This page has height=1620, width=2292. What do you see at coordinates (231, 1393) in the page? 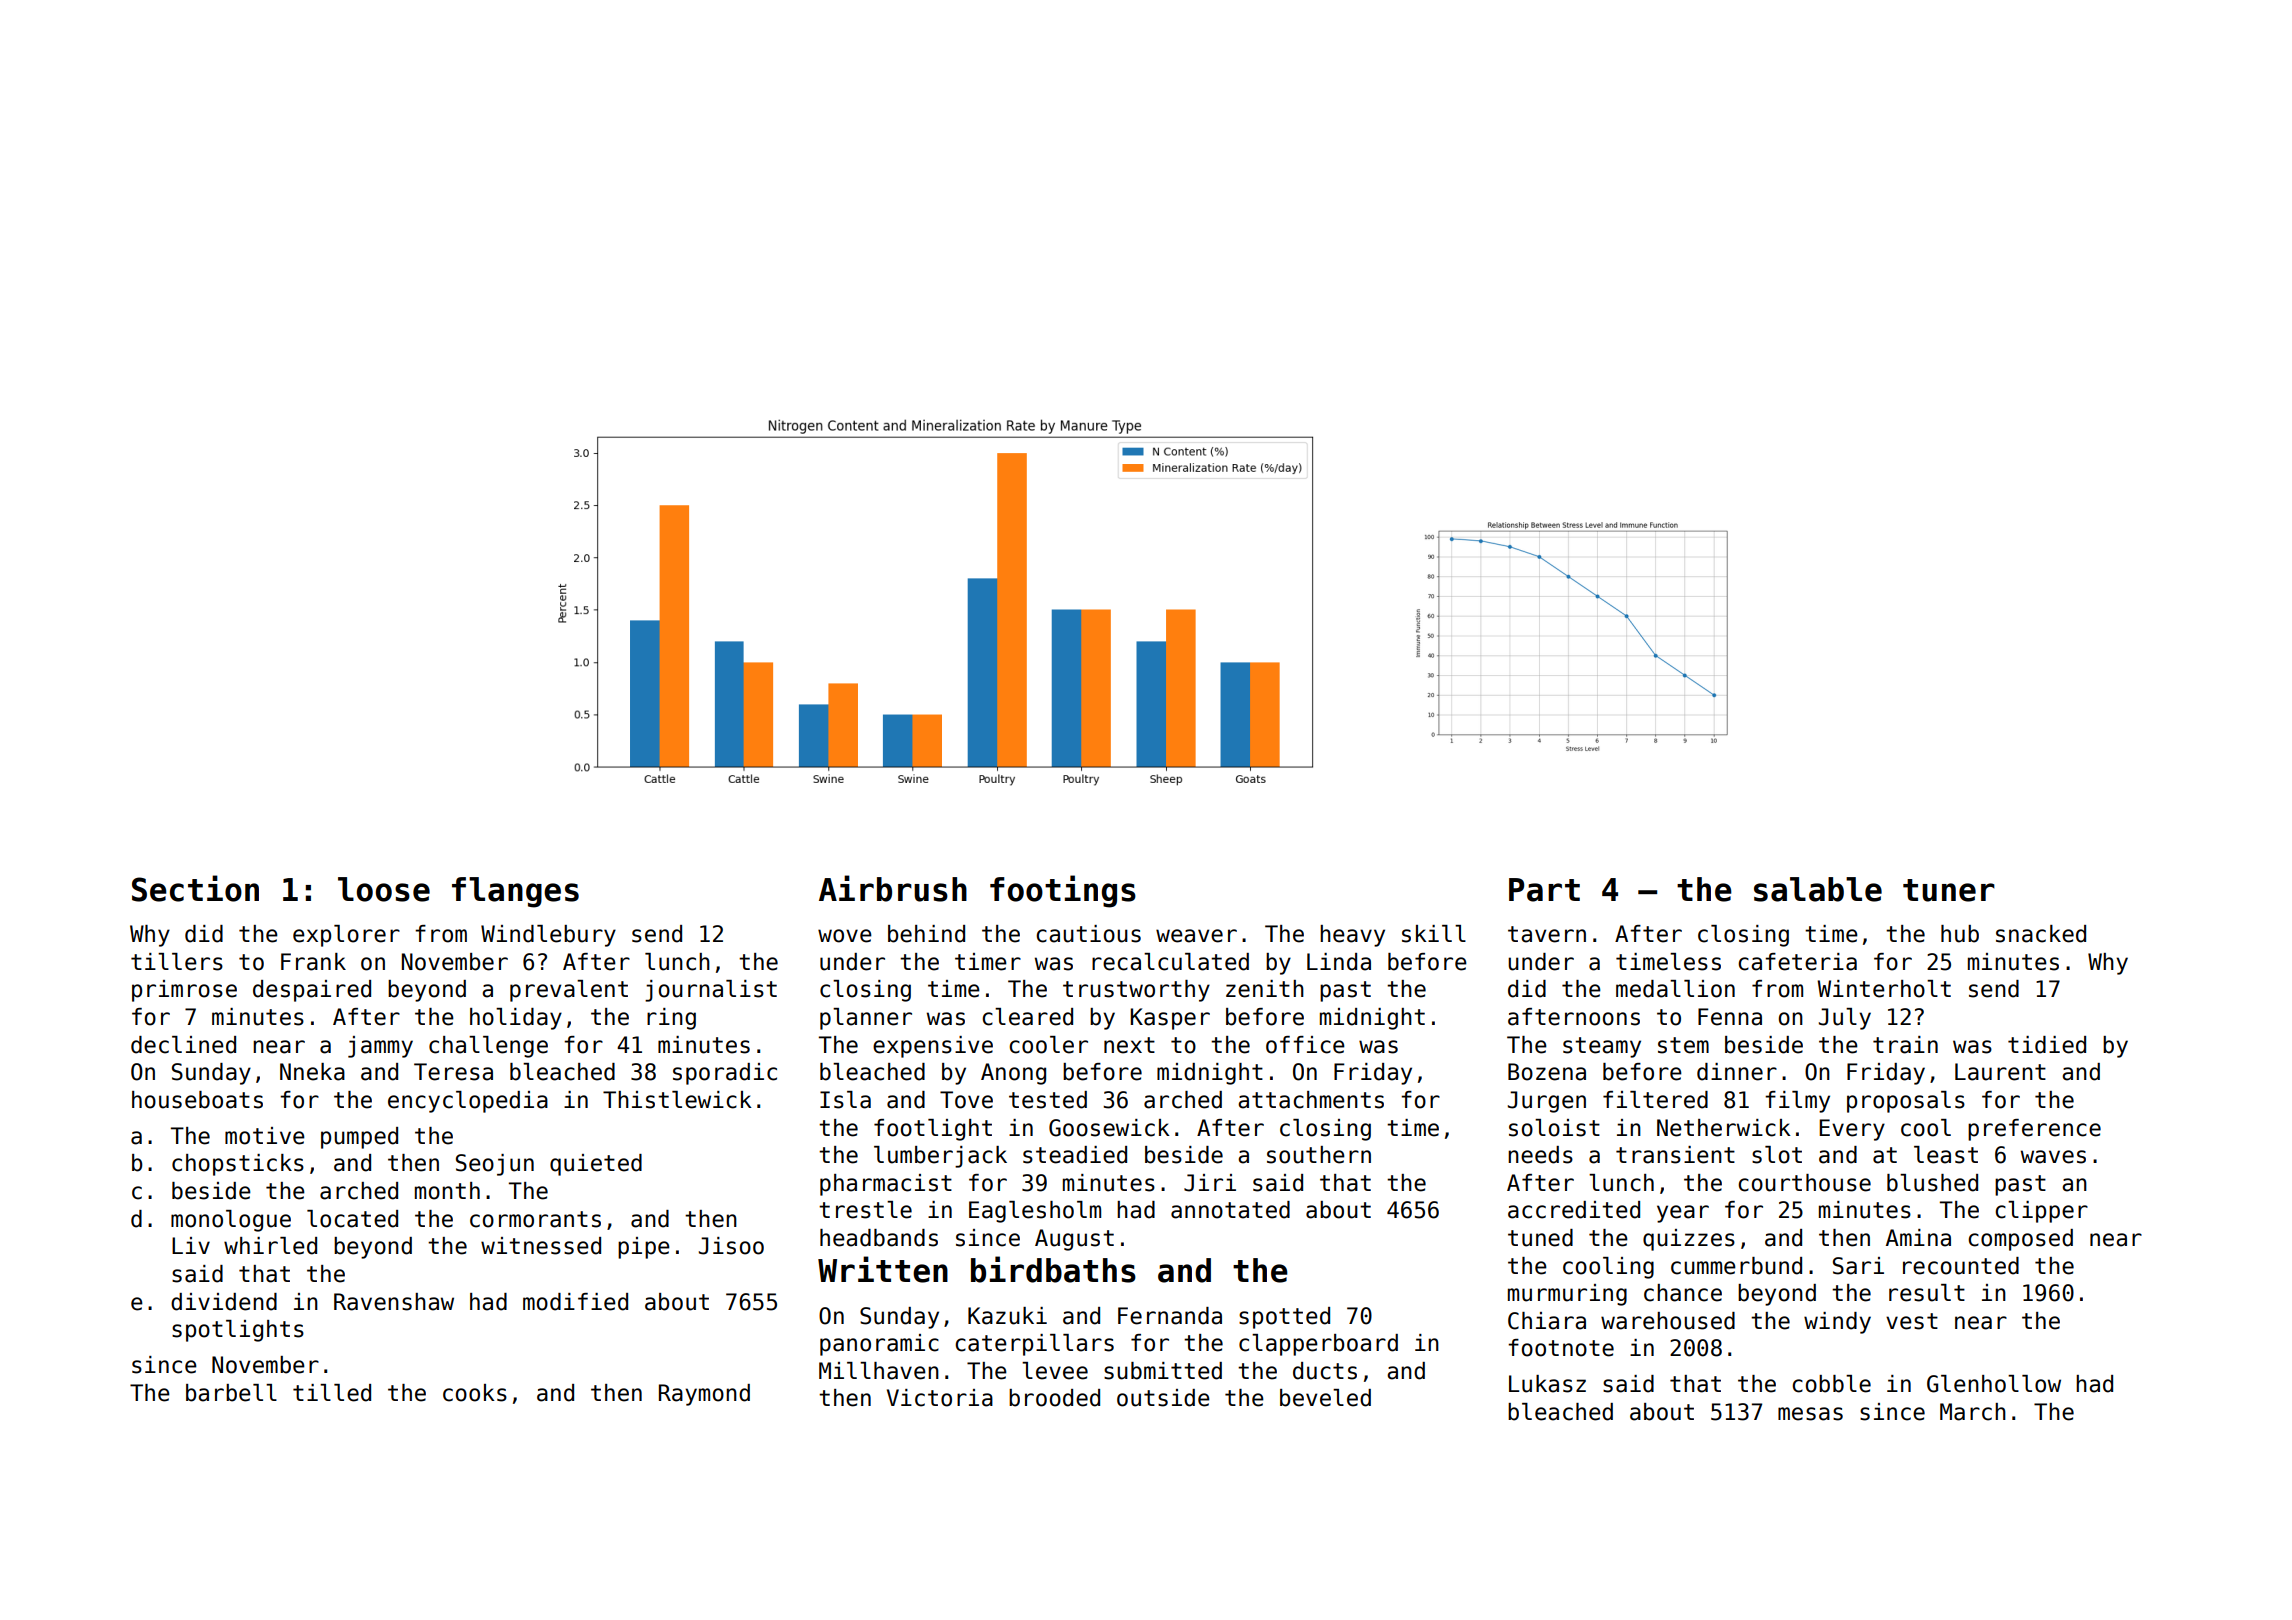
I see `barbell` at bounding box center [231, 1393].
